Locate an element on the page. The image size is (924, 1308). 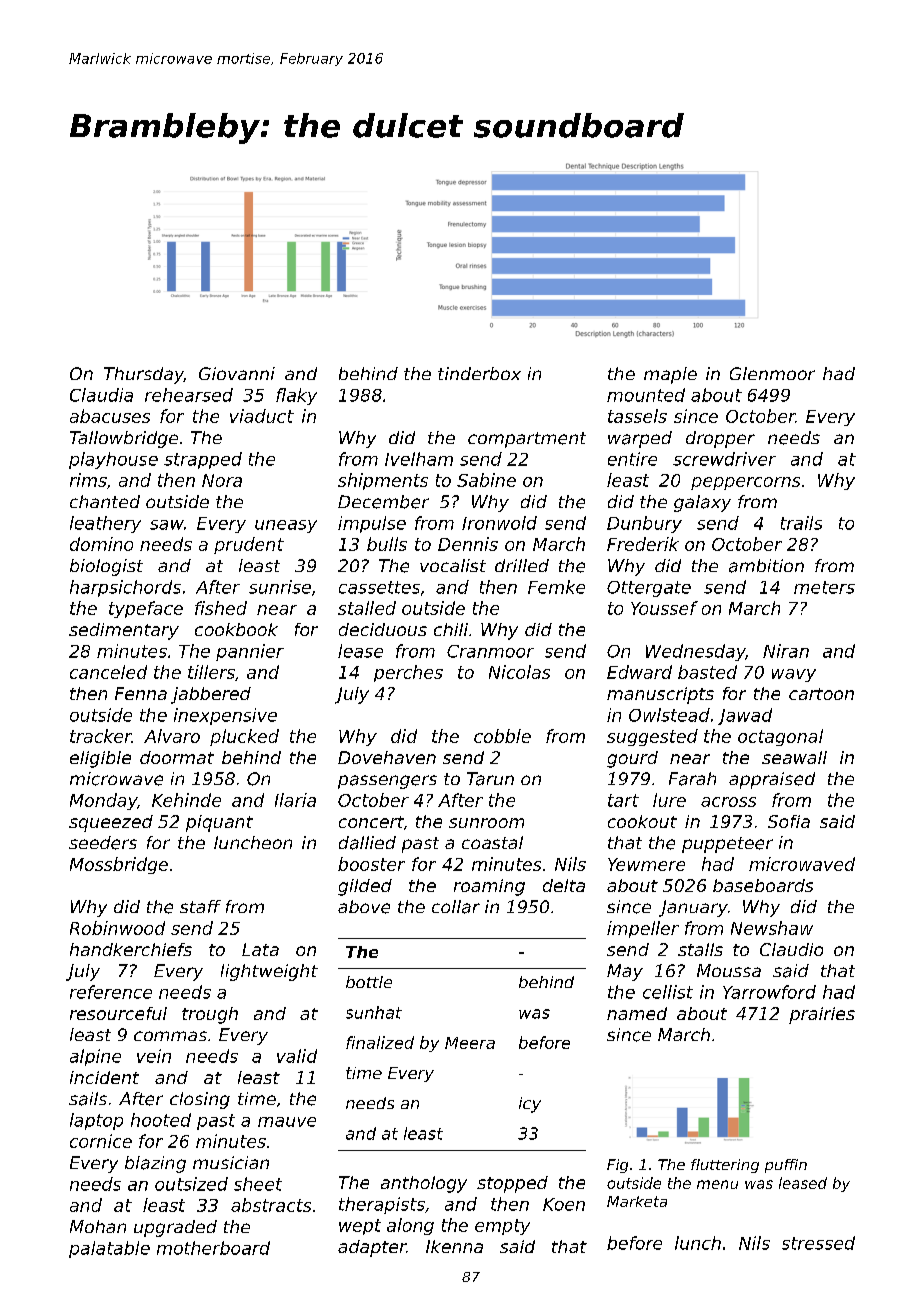
viaduct is located at coordinates (262, 416).
